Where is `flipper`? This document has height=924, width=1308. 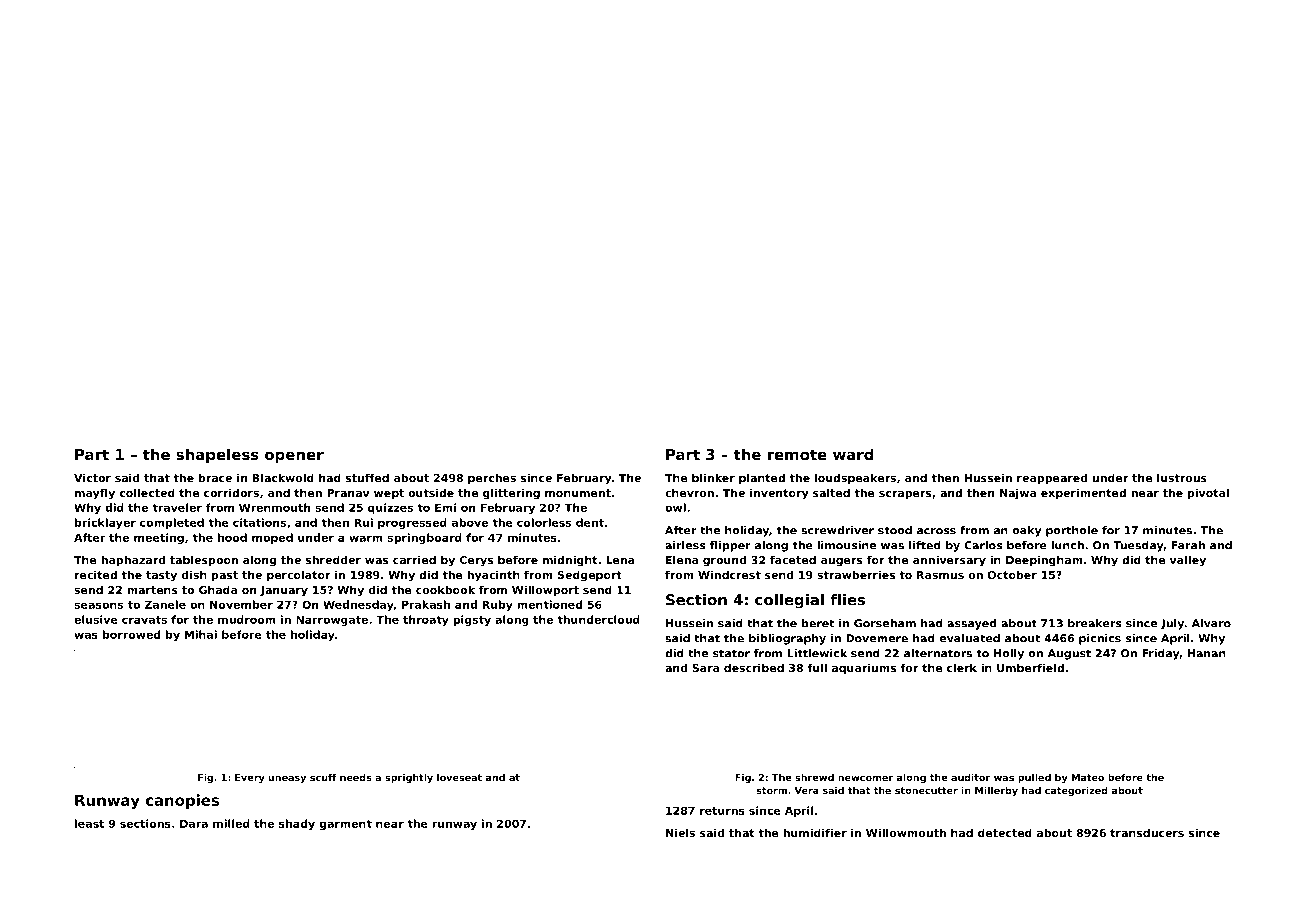
flipper is located at coordinates (730, 546).
